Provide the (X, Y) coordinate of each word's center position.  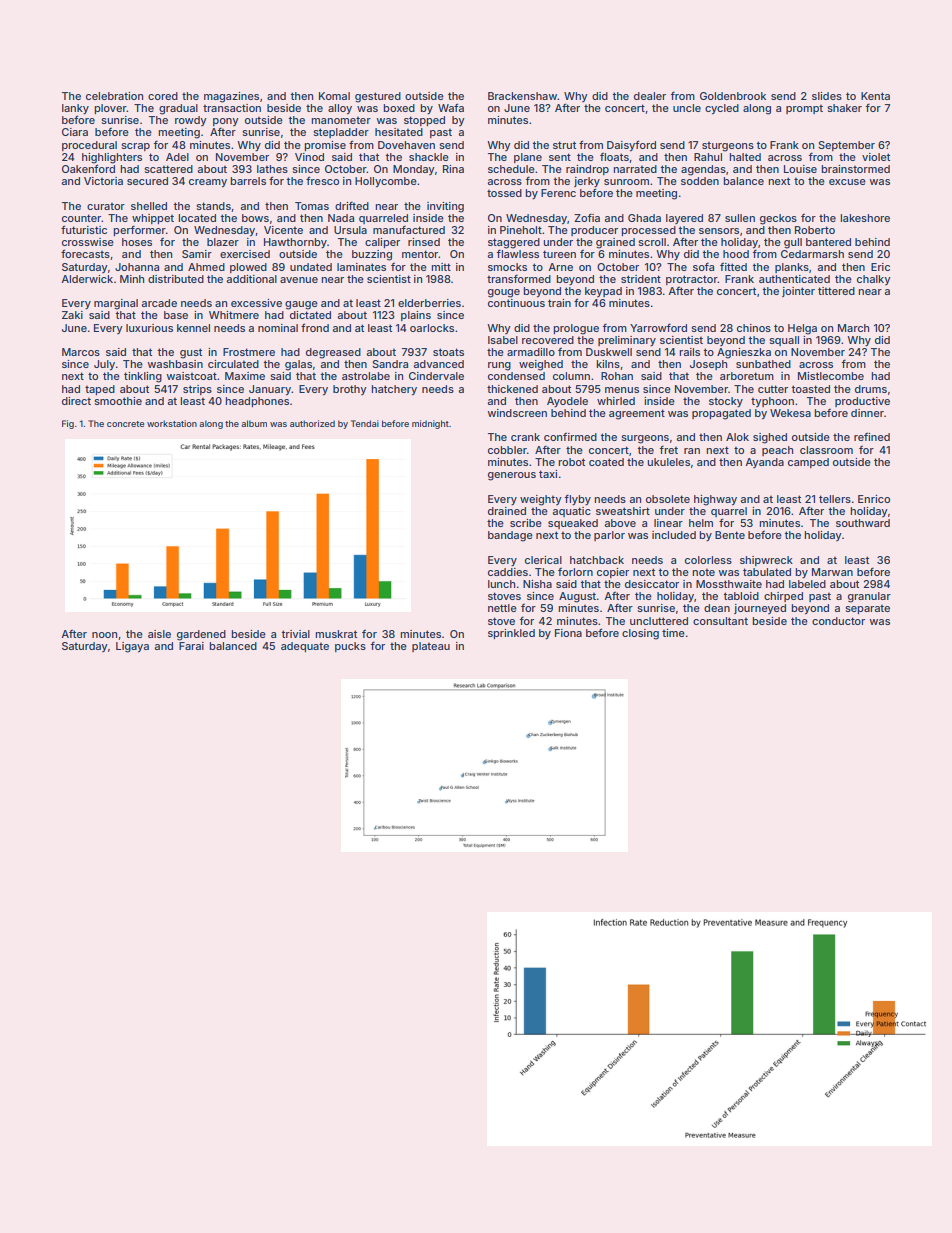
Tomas (312, 206)
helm (701, 523)
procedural (89, 146)
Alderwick (87, 279)
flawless (518, 253)
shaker (844, 108)
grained (615, 243)
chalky (874, 280)
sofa (703, 266)
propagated (721, 414)
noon (105, 635)
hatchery (394, 390)
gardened (201, 635)
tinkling (143, 377)
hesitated (399, 132)
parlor (609, 536)
